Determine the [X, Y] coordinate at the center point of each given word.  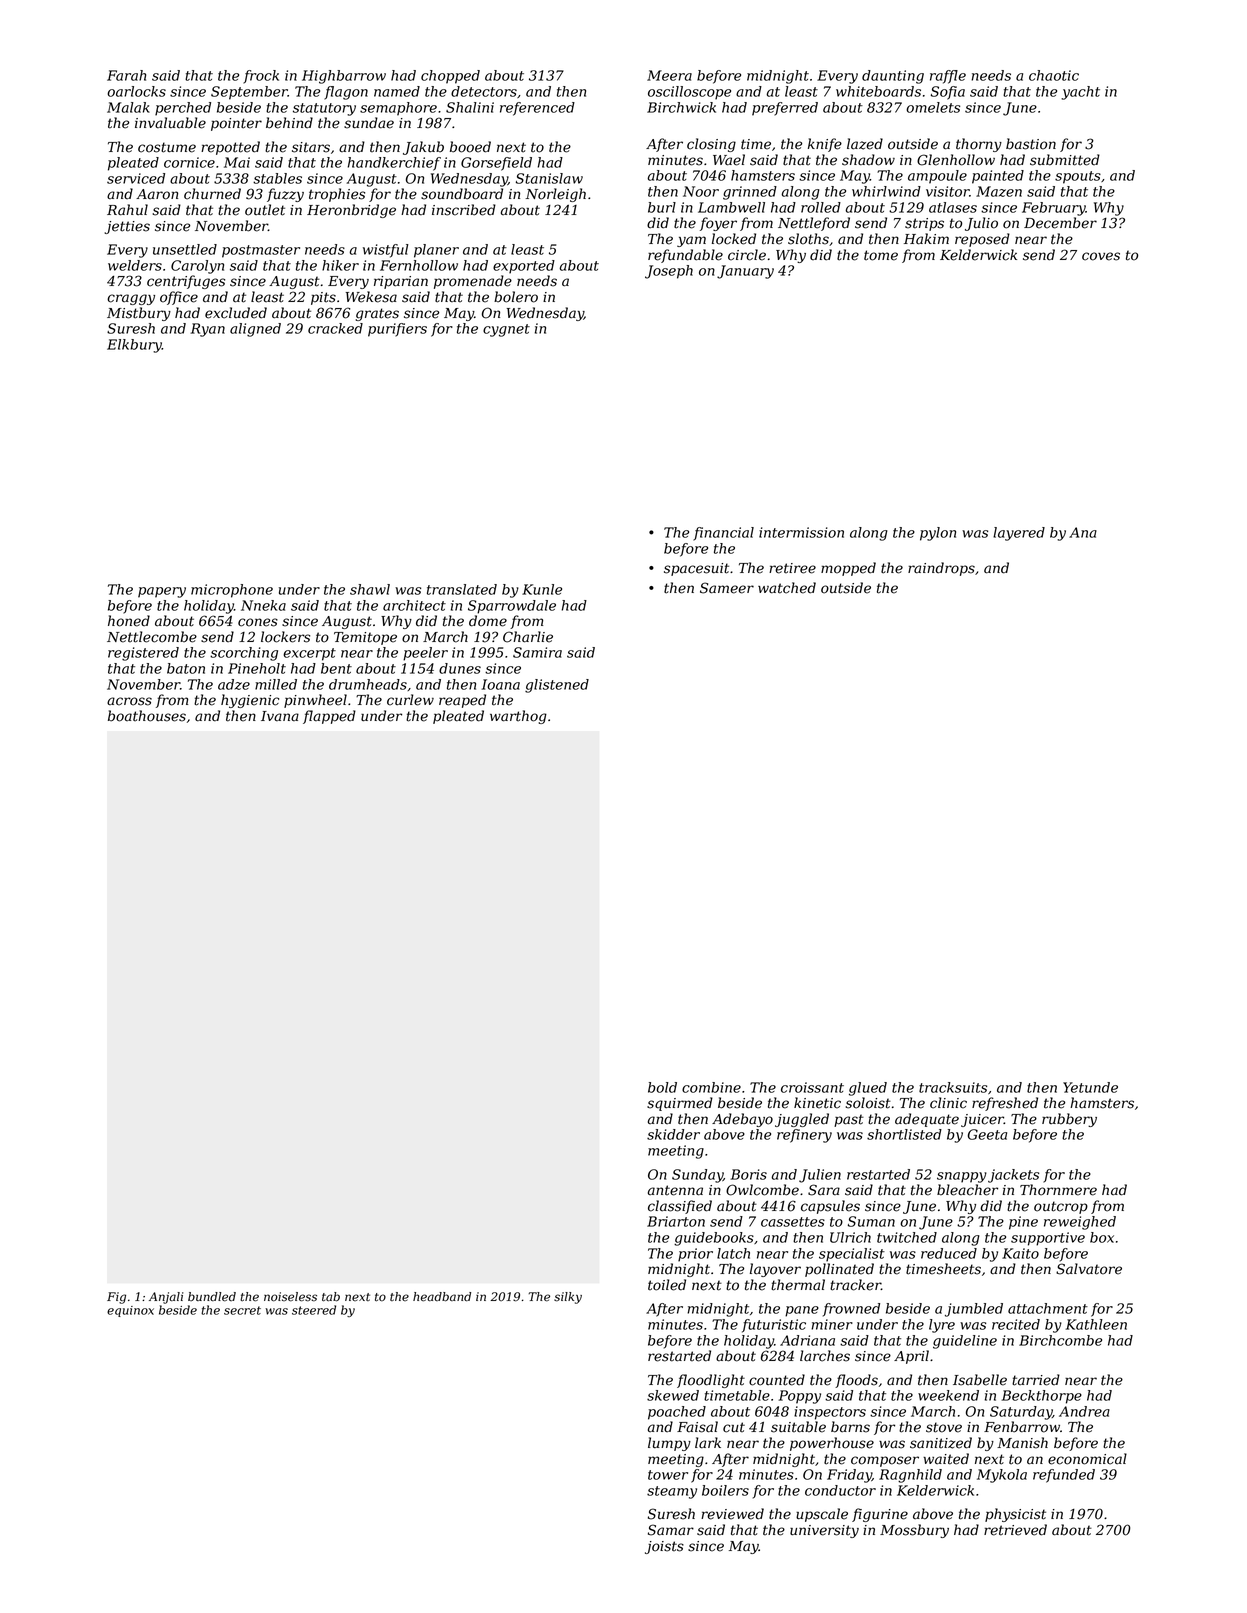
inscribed [464, 210]
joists [664, 1547]
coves [1101, 256]
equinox [130, 1311]
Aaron [157, 194]
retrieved [1015, 1530]
